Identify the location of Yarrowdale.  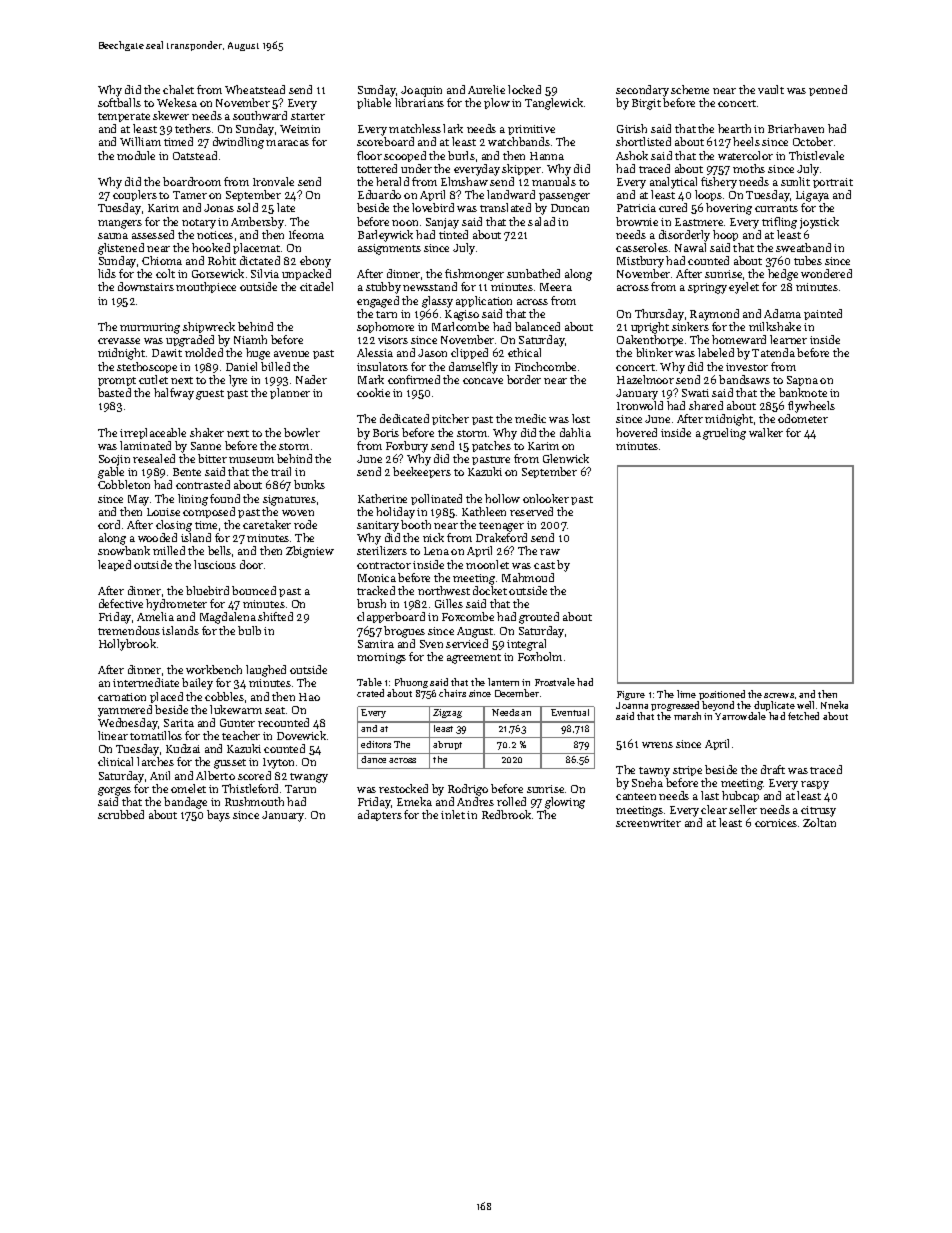
(740, 716).
